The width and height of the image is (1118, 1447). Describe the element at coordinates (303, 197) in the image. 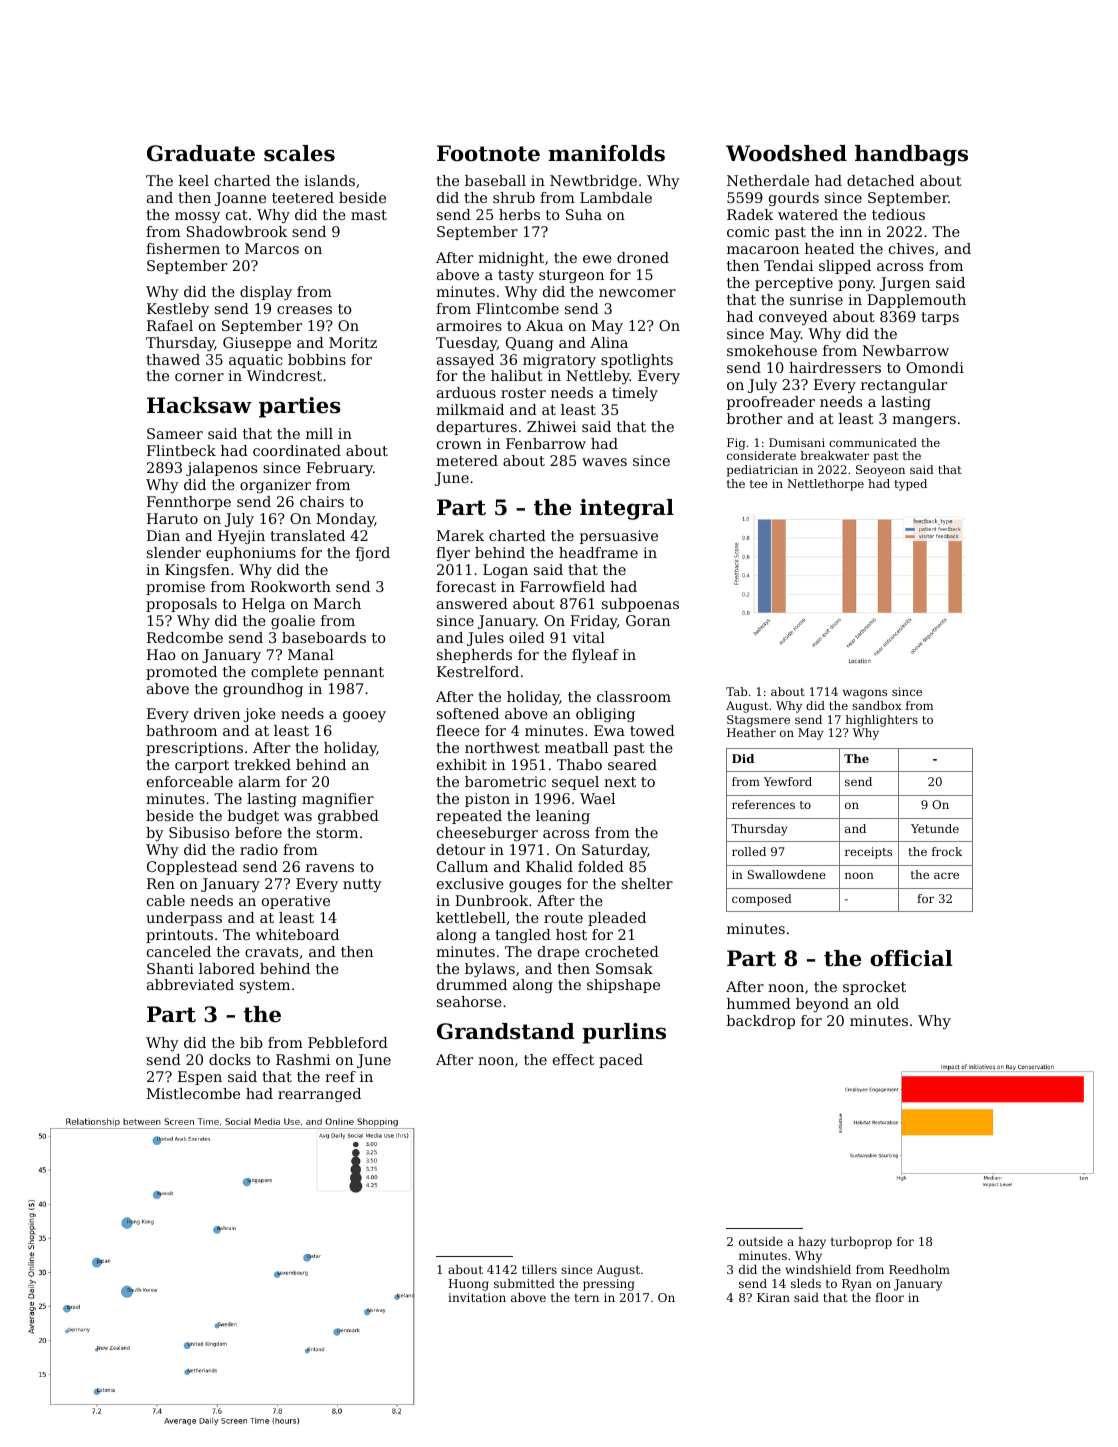

I see `teetered` at that location.
